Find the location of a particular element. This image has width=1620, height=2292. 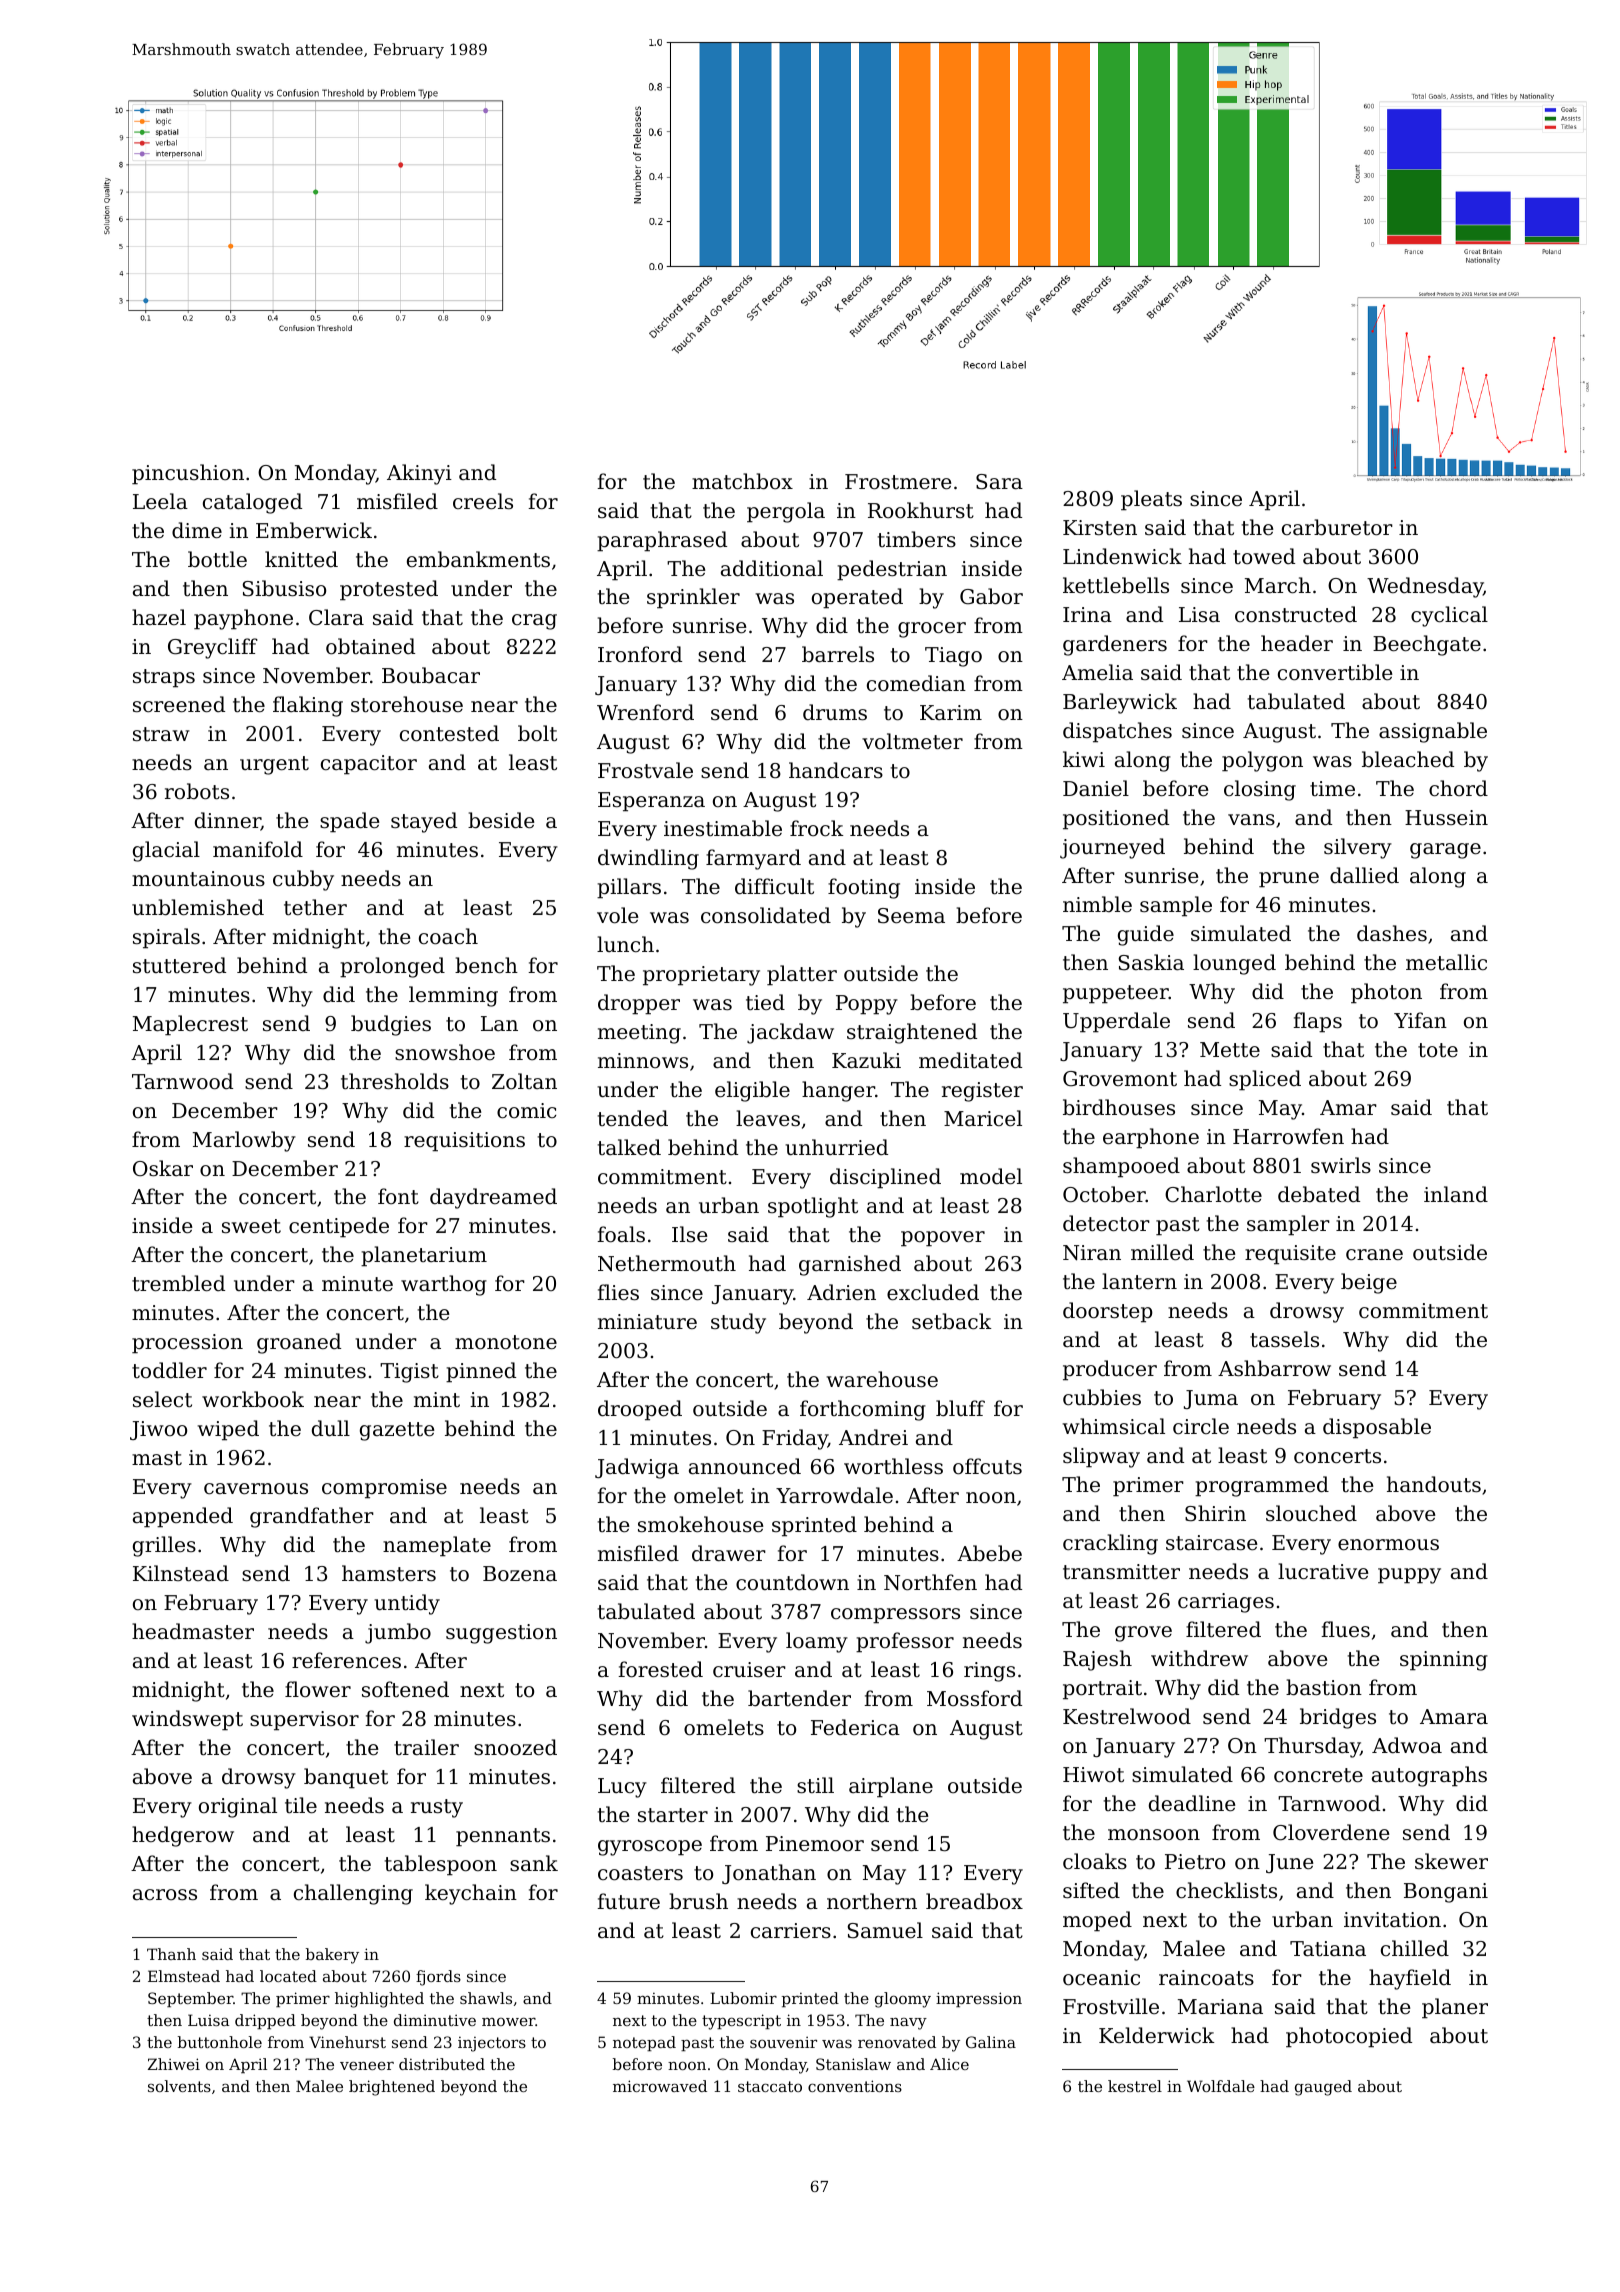

convertible is located at coordinates (1335, 672).
